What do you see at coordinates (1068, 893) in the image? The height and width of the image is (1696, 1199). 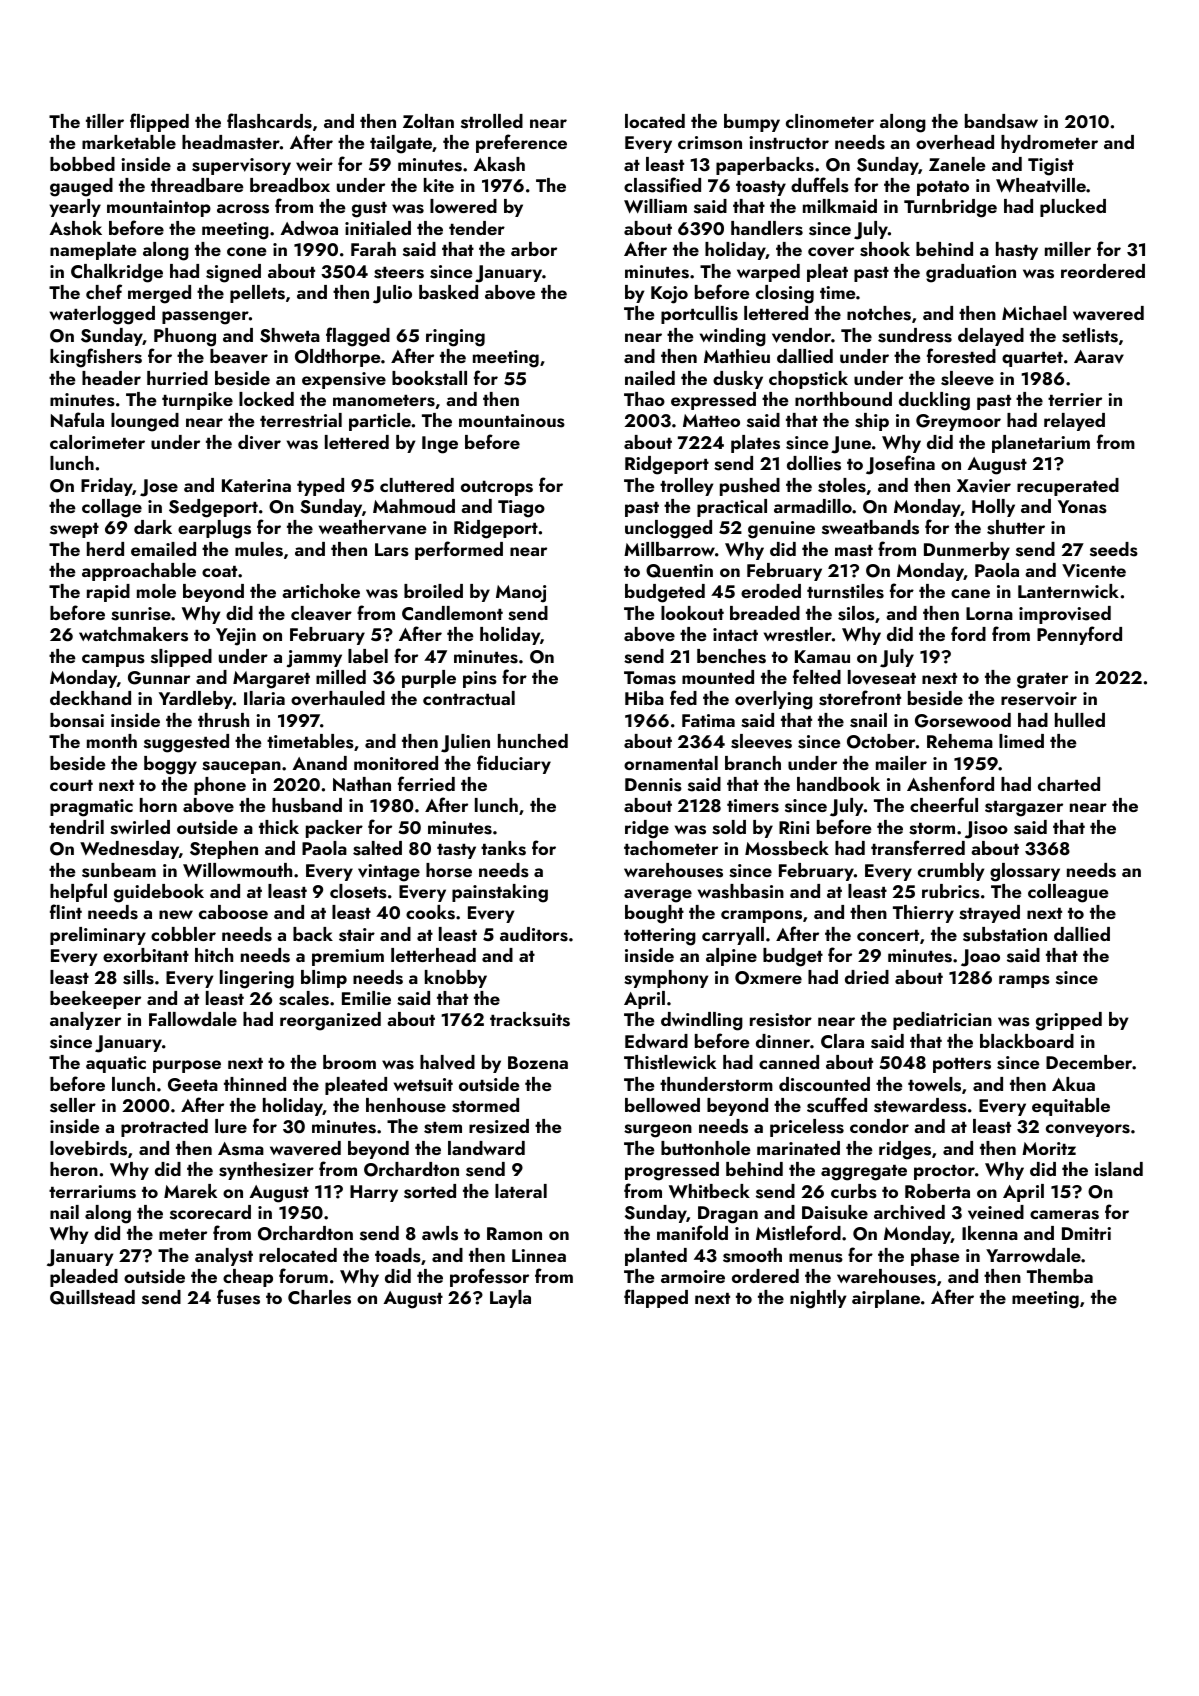 I see `colleague` at bounding box center [1068, 893].
